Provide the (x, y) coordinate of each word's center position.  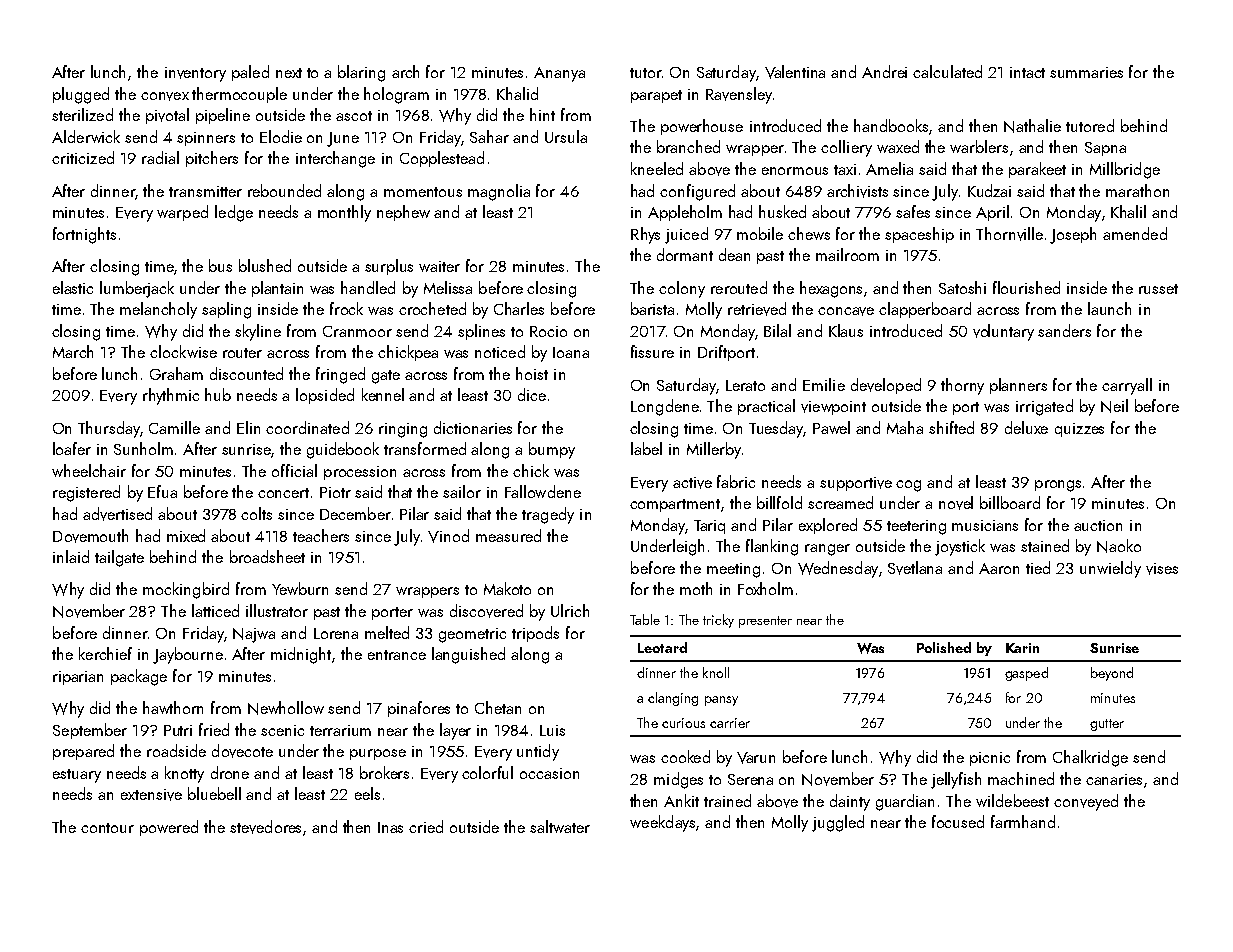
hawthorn (173, 707)
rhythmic (171, 396)
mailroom (847, 254)
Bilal (777, 330)
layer (455, 731)
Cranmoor (357, 331)
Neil (1114, 406)
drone (230, 772)
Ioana (571, 352)
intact (1027, 72)
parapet (656, 96)
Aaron (999, 568)
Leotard (662, 647)
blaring (361, 73)
